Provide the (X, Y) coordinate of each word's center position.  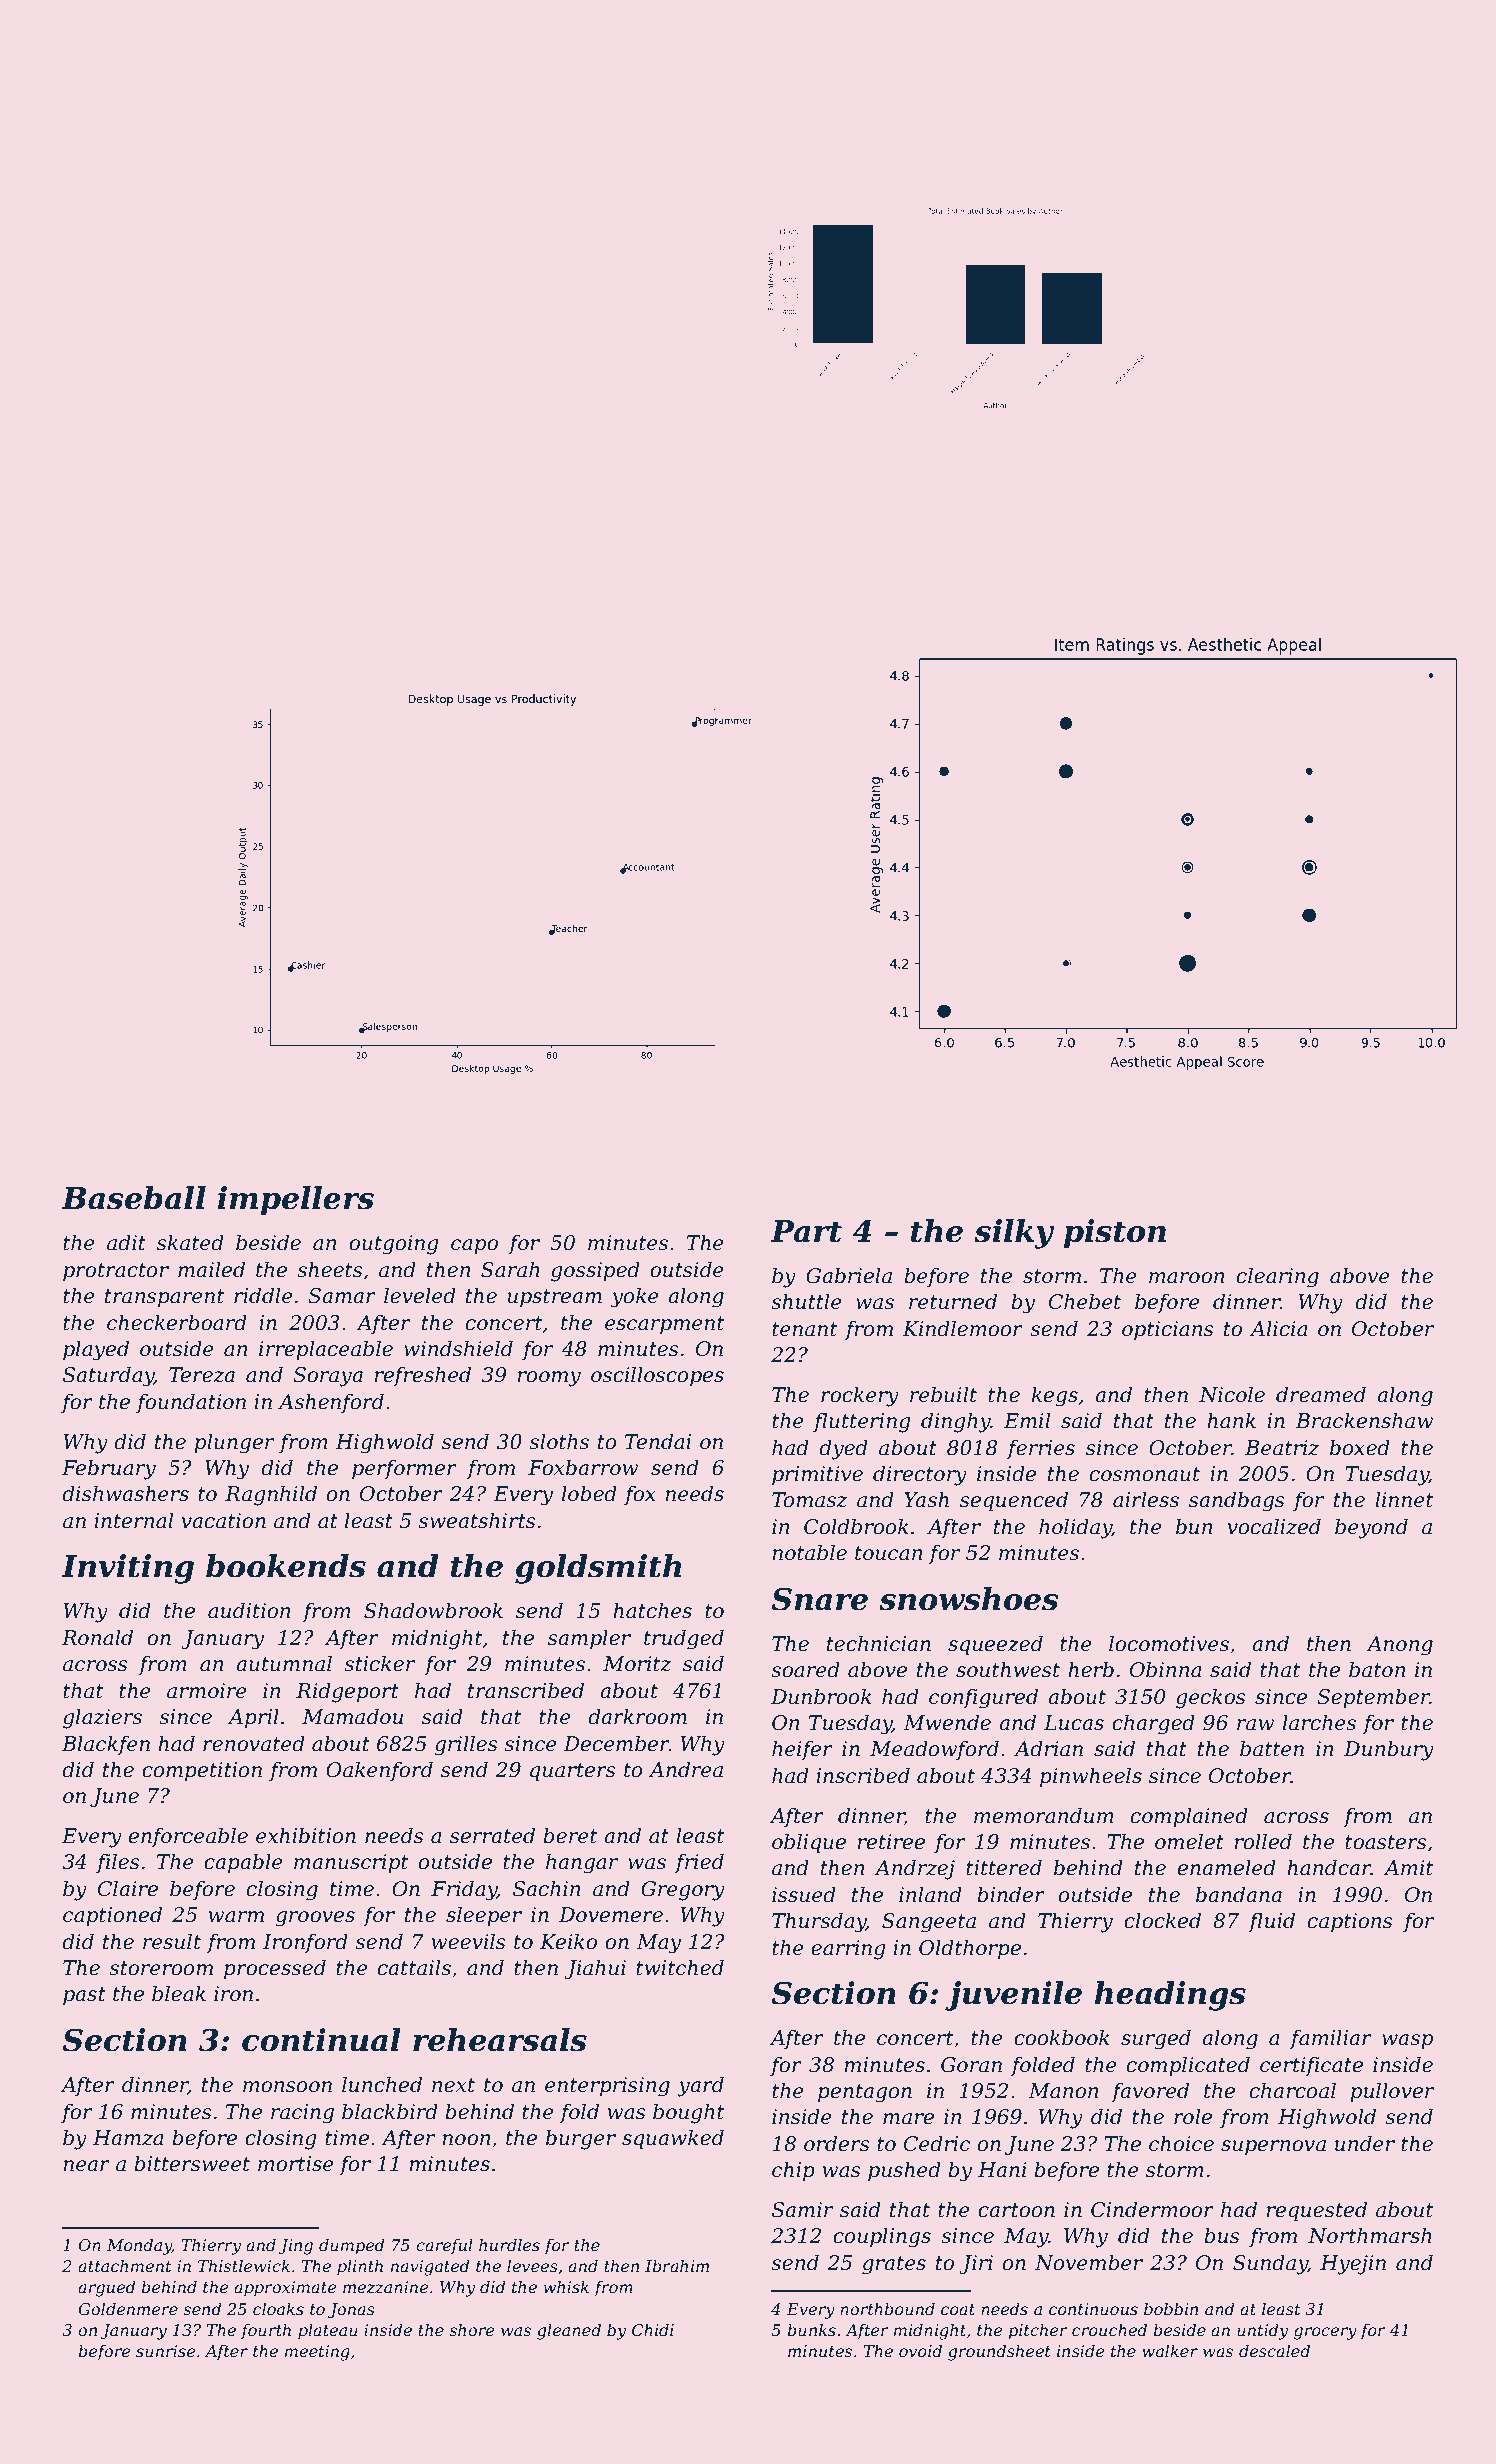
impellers (295, 1201)
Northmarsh (1370, 2235)
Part (806, 1231)
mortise (296, 2164)
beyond (1371, 1528)
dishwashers (125, 1493)
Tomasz (809, 1500)
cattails (414, 1967)
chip (793, 2171)
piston (1115, 1234)
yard (700, 2086)
